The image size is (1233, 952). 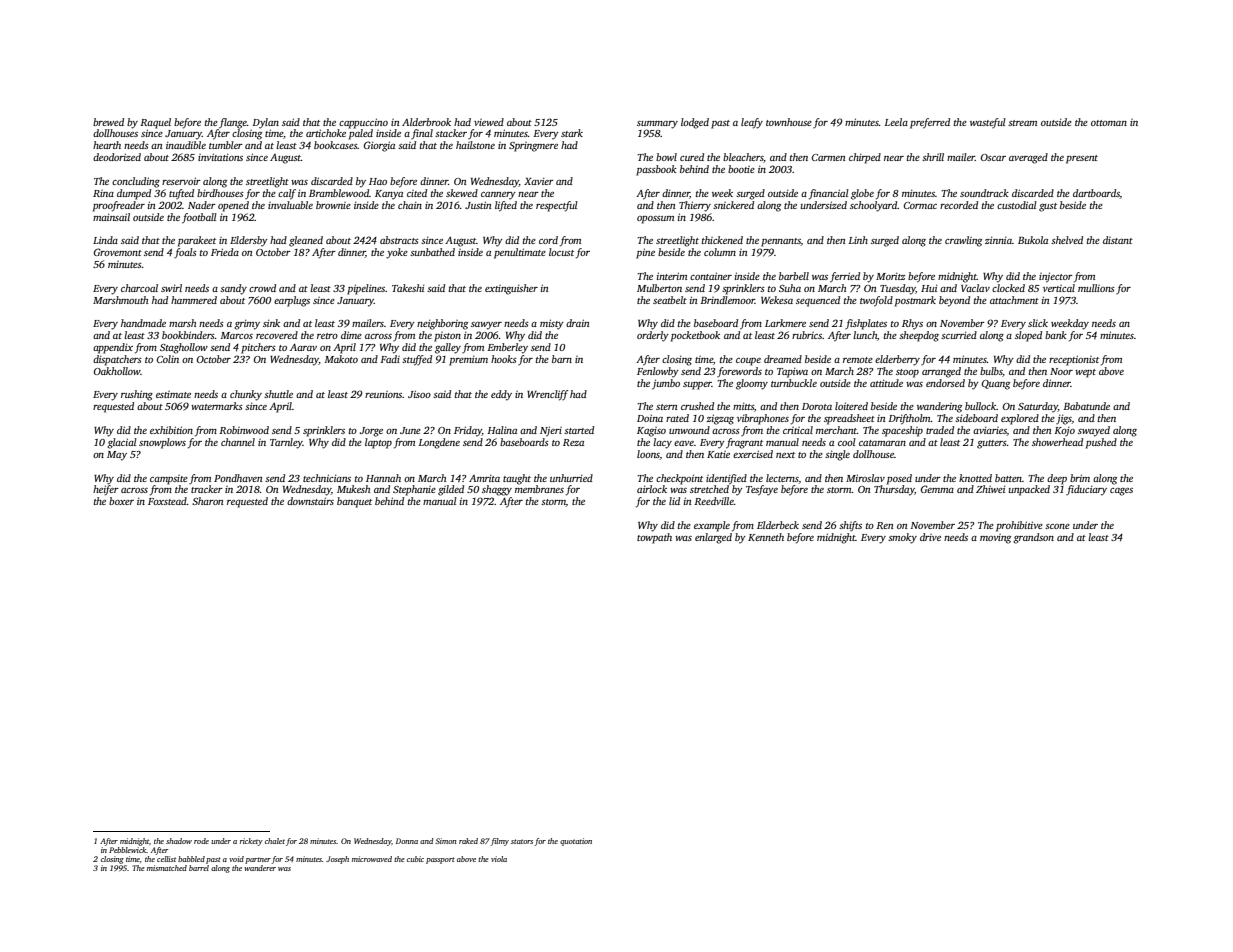 What do you see at coordinates (407, 841) in the document?
I see `Donna` at bounding box center [407, 841].
